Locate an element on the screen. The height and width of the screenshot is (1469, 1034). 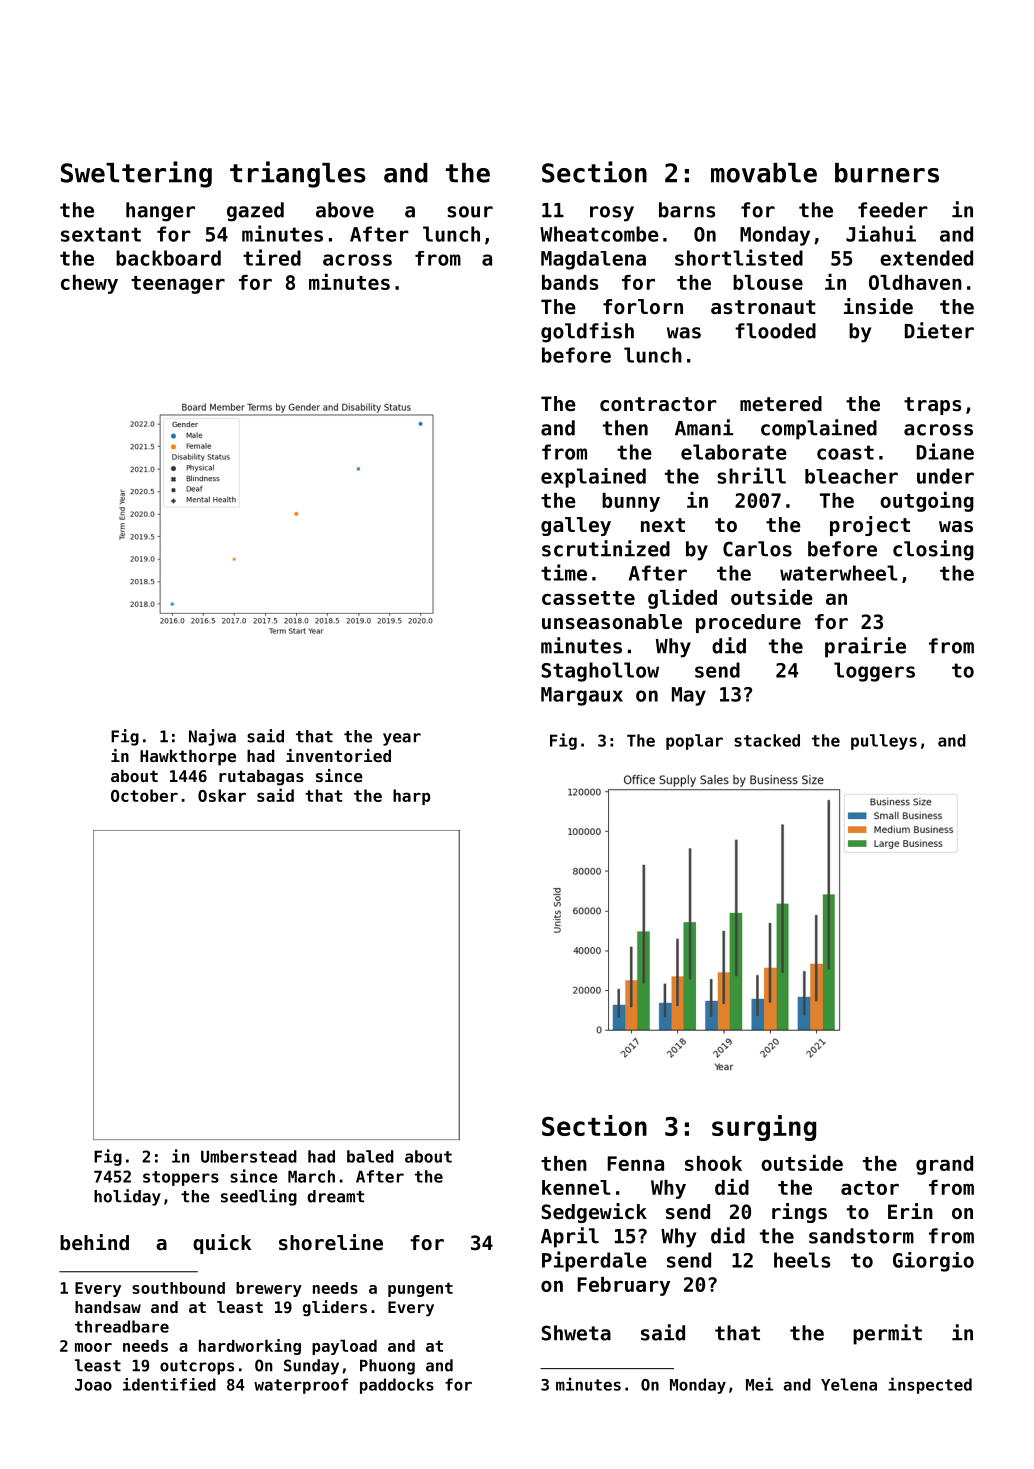
chewy is located at coordinates (89, 284).
